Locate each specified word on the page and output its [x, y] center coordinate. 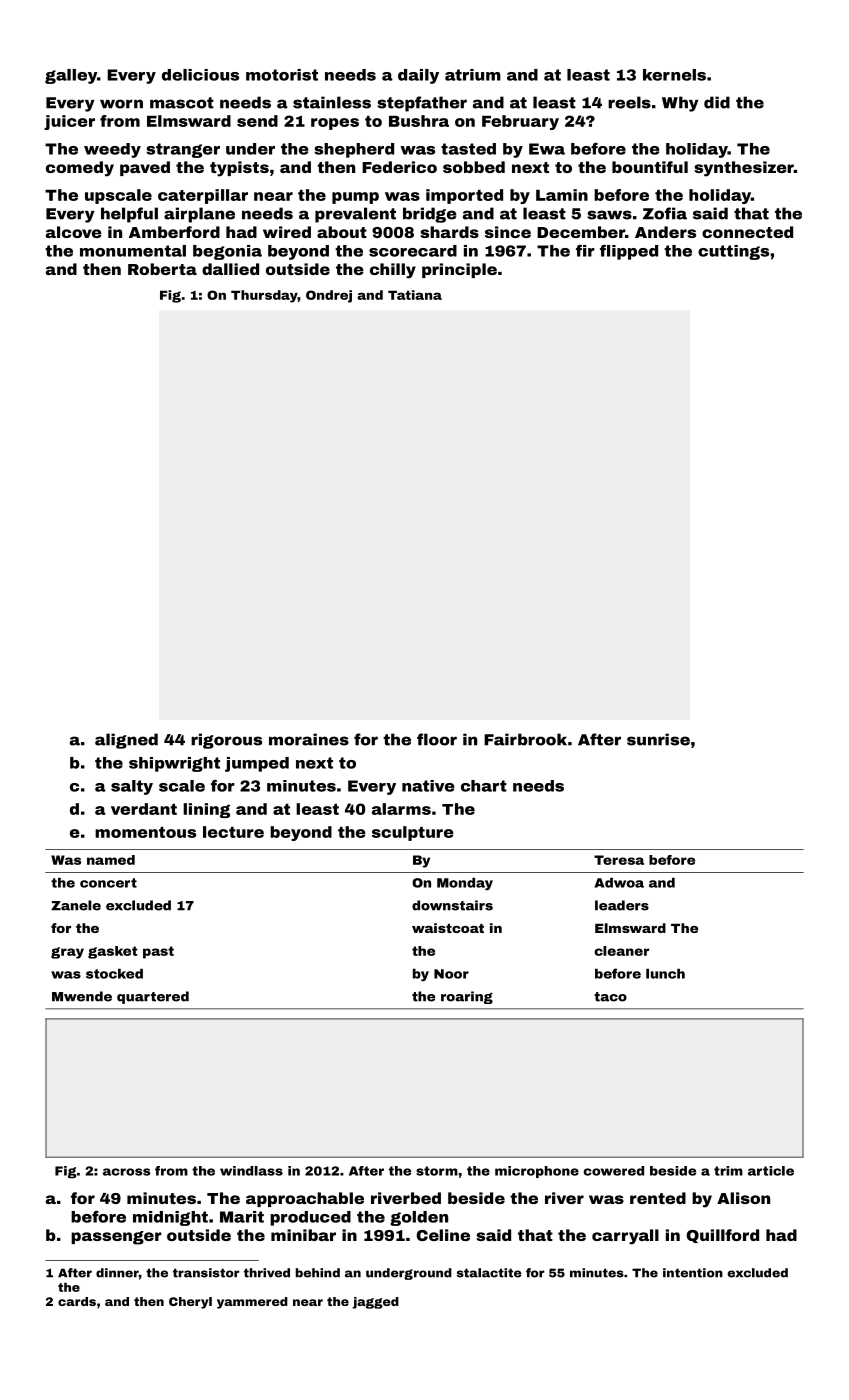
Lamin [562, 195]
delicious [200, 75]
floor [437, 739]
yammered [252, 1303]
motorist [282, 75]
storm [437, 1171]
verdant [144, 809]
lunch [665, 974]
